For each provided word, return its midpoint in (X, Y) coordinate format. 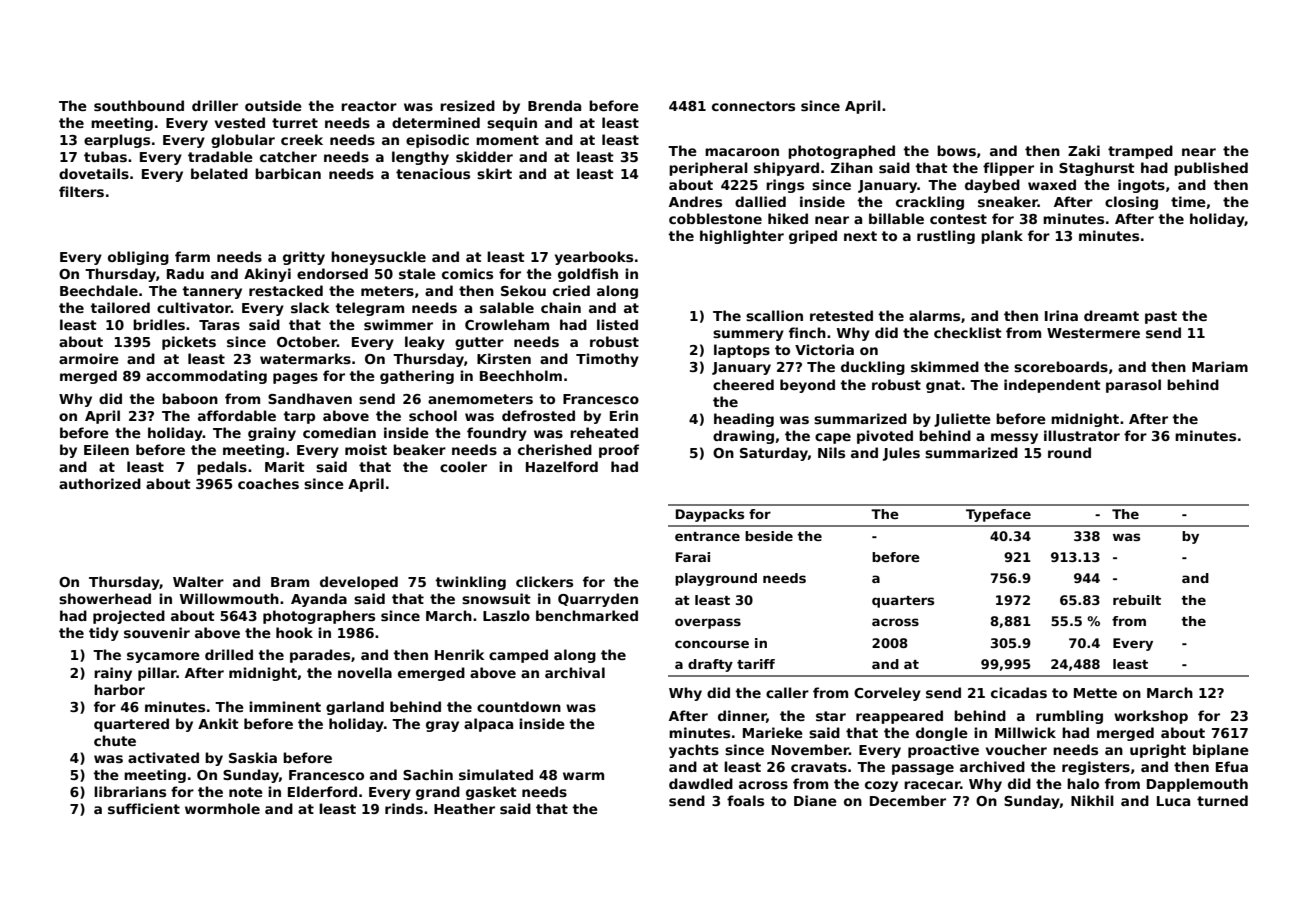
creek (302, 139)
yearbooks (594, 258)
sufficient (144, 808)
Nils (831, 452)
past (1161, 317)
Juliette (962, 420)
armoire (89, 358)
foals (745, 800)
